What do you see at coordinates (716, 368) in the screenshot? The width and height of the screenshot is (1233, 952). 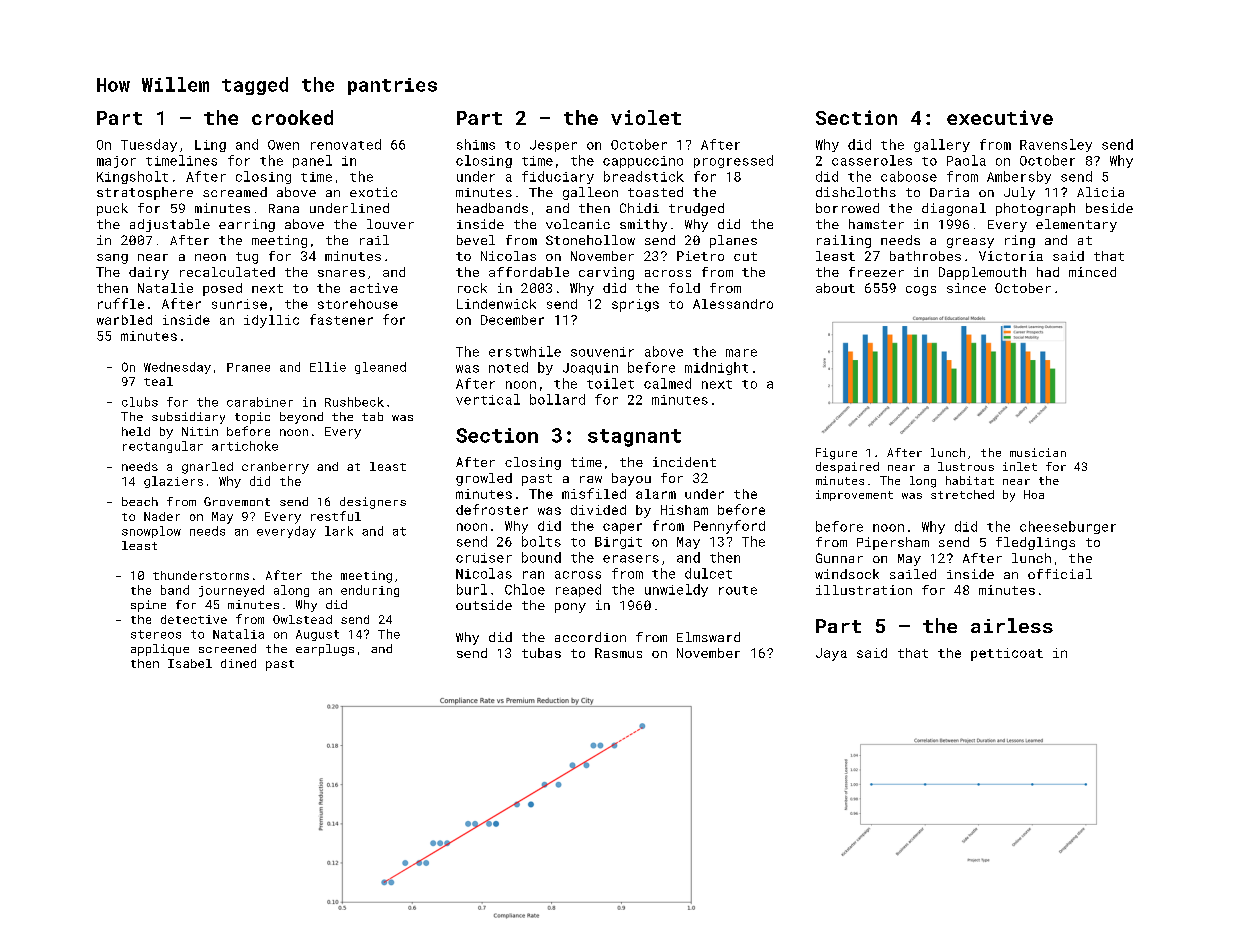 I see `midnight` at bounding box center [716, 368].
